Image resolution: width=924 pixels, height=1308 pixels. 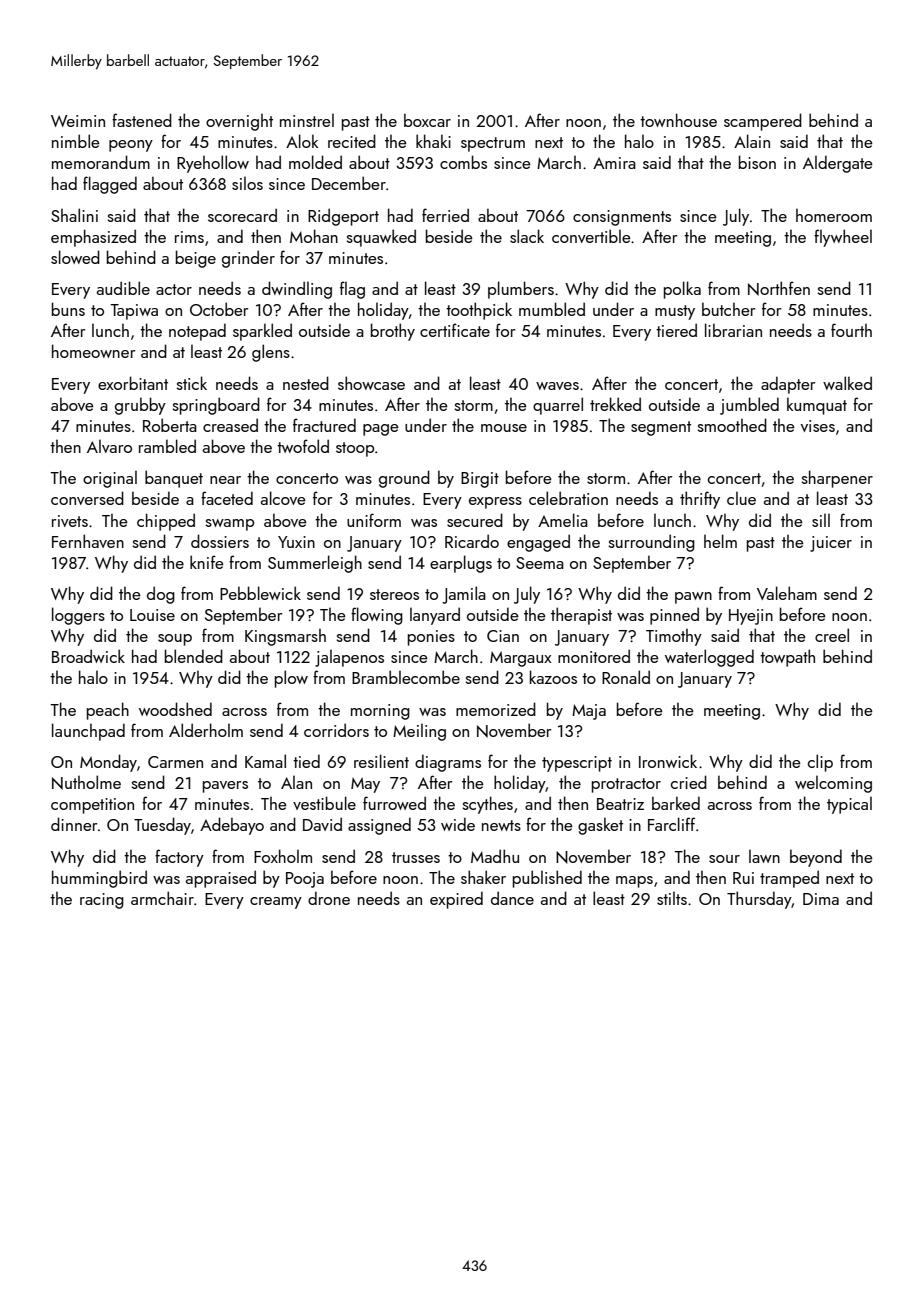 I want to click on Thursday, so click(x=759, y=900).
